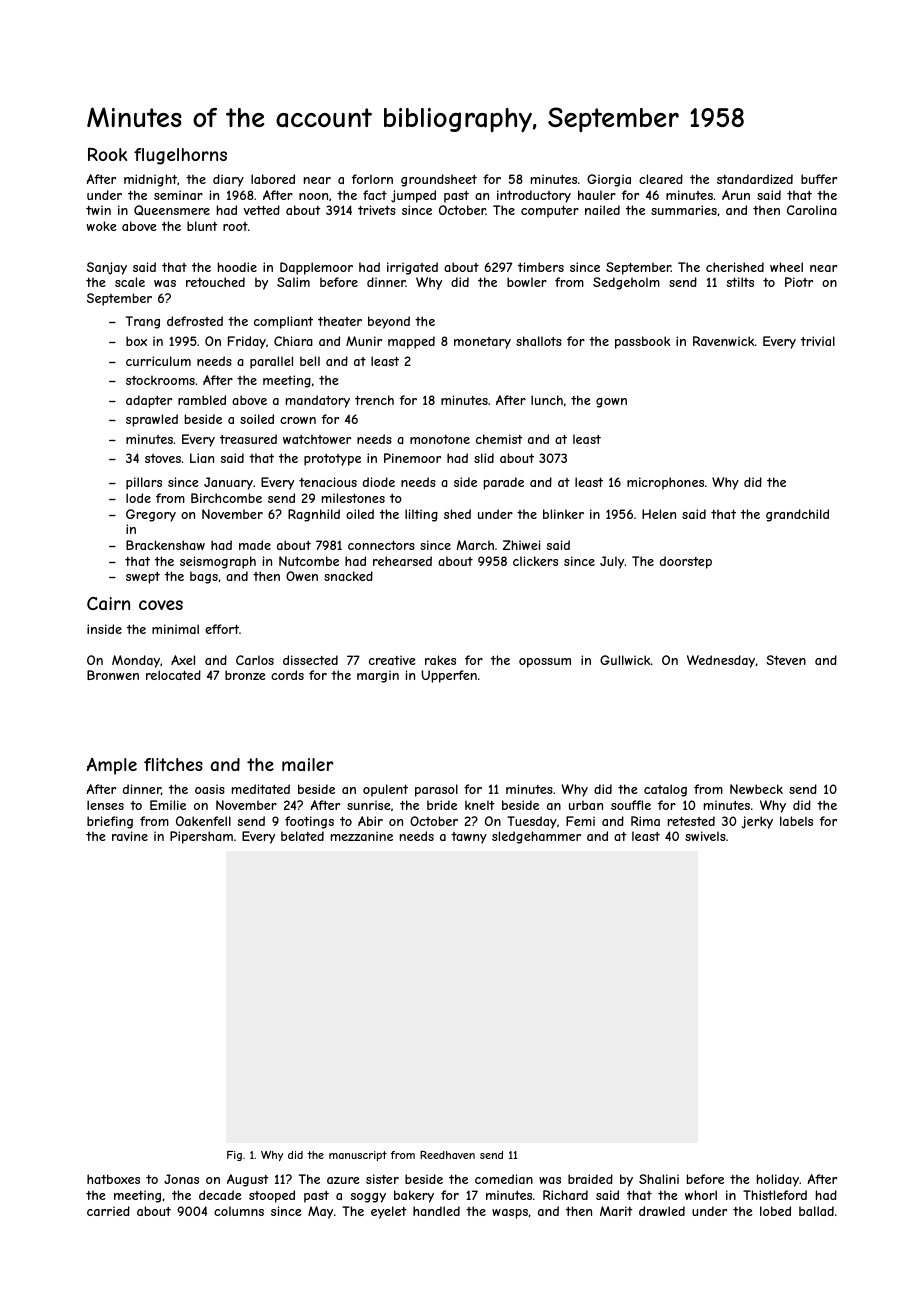 This screenshot has width=924, height=1308. I want to click on hatboxes, so click(113, 1179).
